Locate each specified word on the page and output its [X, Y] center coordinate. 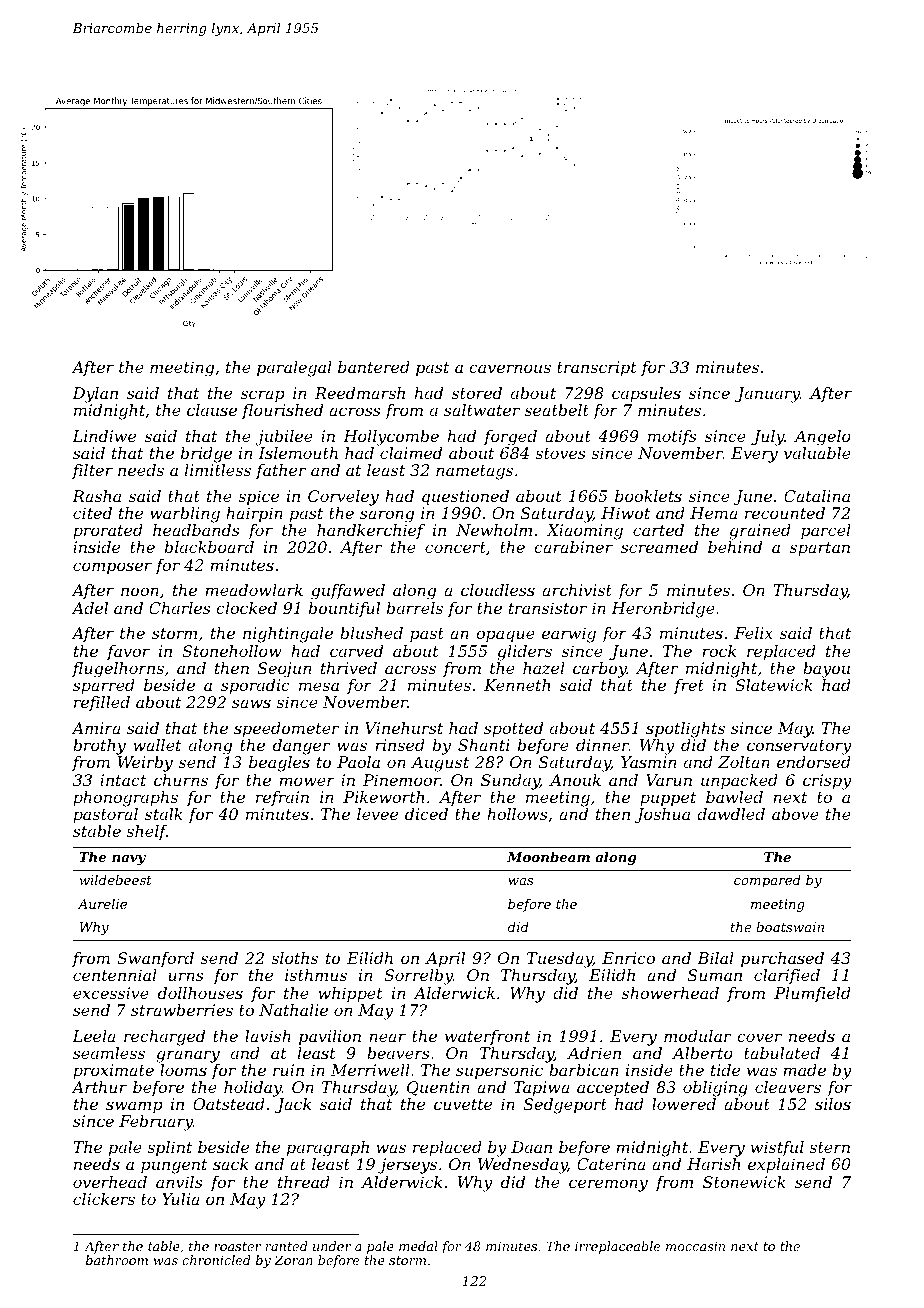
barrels [415, 608]
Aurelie [102, 904]
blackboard [209, 547]
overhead [110, 1182]
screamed [659, 547]
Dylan [95, 395]
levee [377, 814]
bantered [374, 367]
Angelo [822, 438]
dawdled [731, 814]
